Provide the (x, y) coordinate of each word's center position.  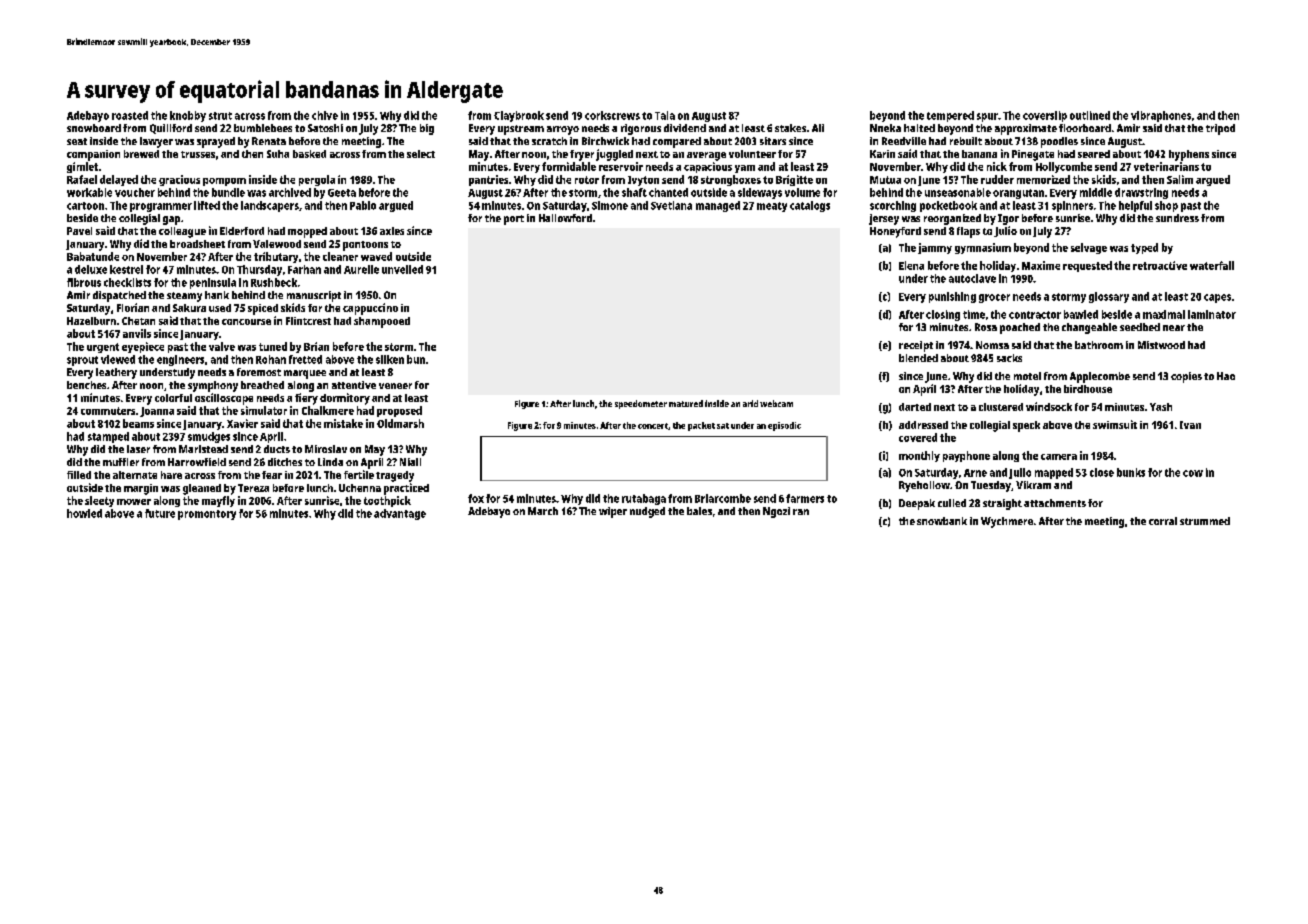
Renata (269, 141)
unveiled (402, 269)
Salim (1180, 179)
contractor (1035, 315)
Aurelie (361, 269)
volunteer (752, 154)
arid (750, 403)
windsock (1049, 406)
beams (138, 423)
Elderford (242, 231)
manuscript (314, 296)
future (160, 513)
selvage (1089, 248)
